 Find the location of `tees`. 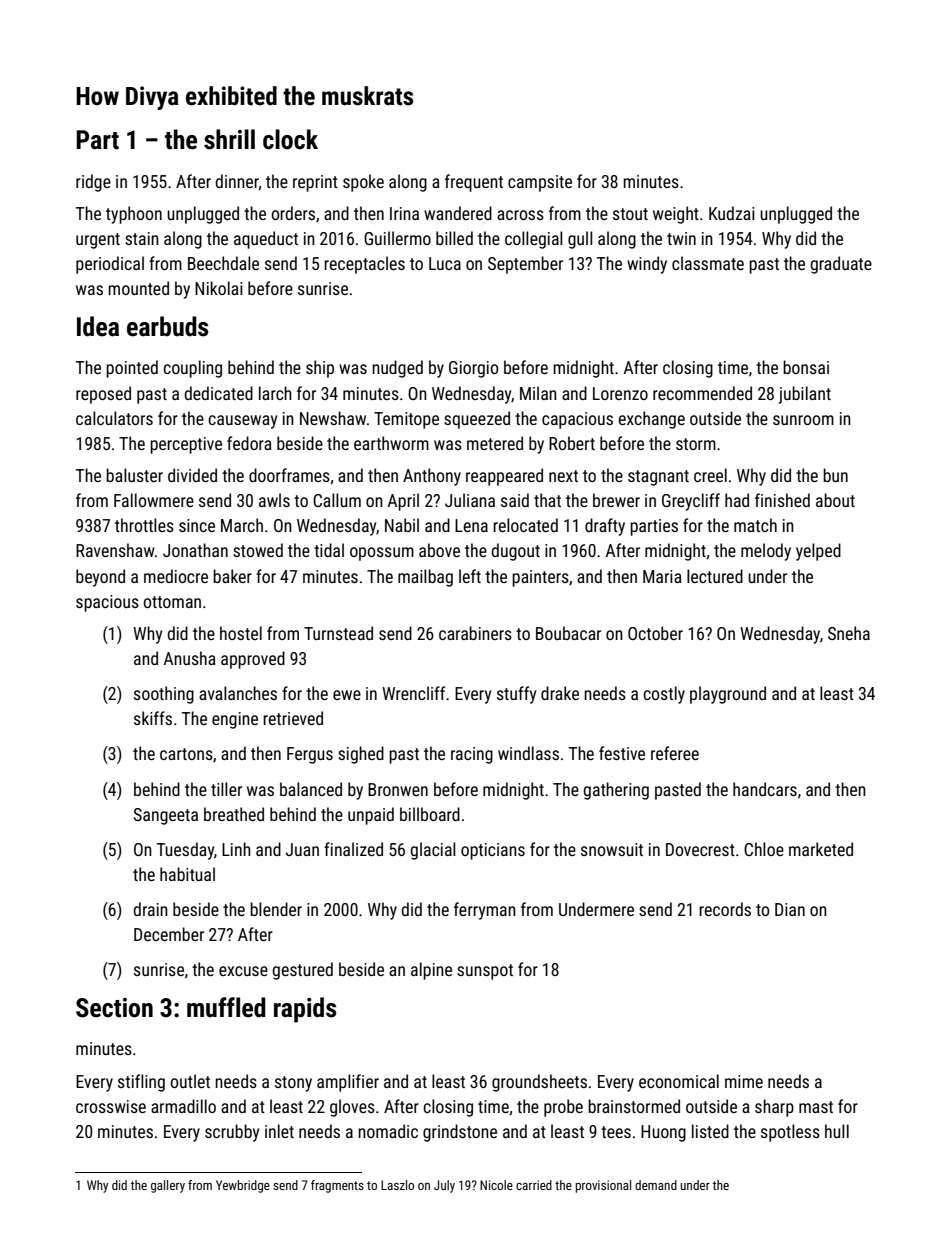

tees is located at coordinates (616, 1132).
